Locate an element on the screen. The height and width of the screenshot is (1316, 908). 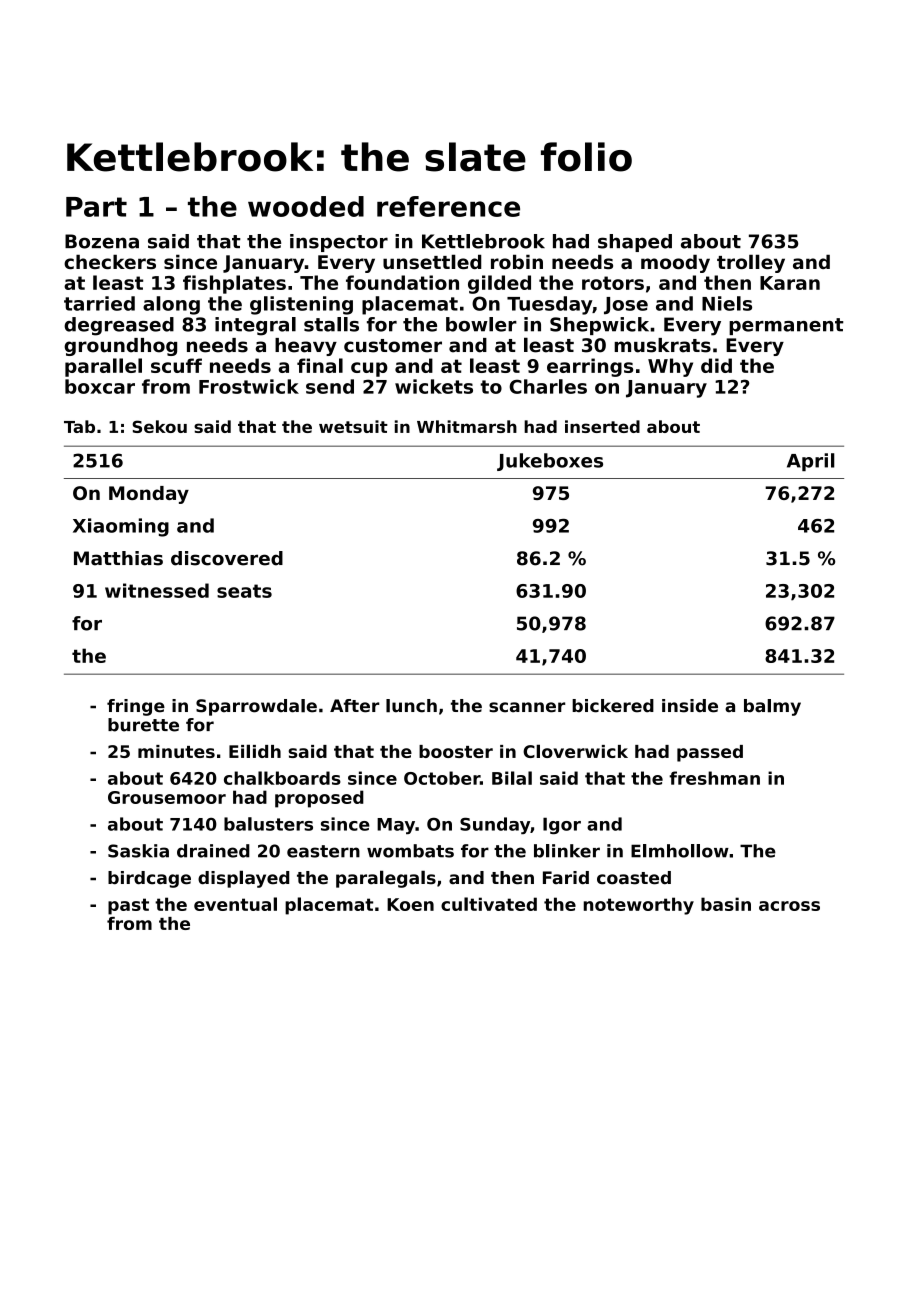
past is located at coordinates (128, 906).
